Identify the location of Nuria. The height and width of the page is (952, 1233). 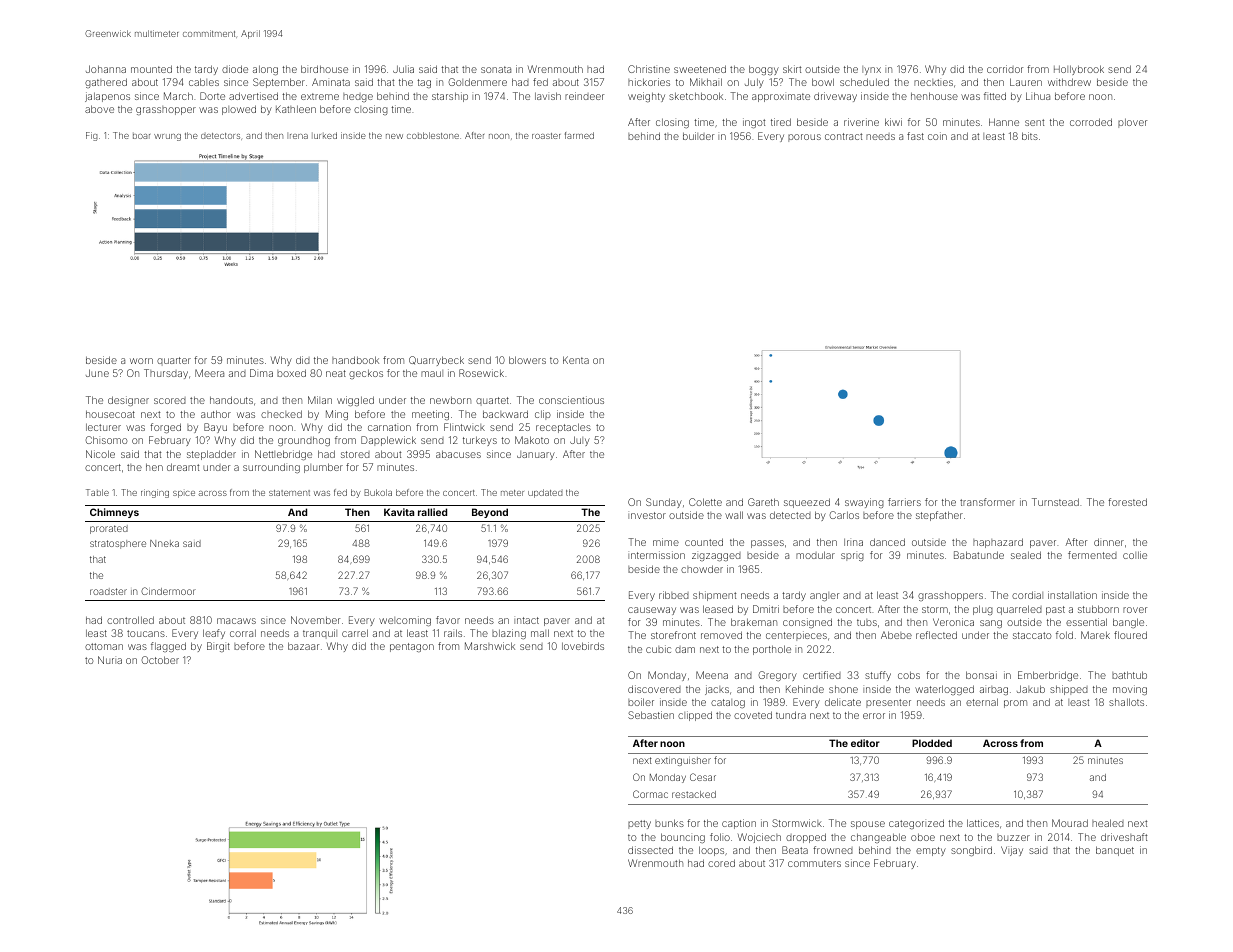
(110, 660).
